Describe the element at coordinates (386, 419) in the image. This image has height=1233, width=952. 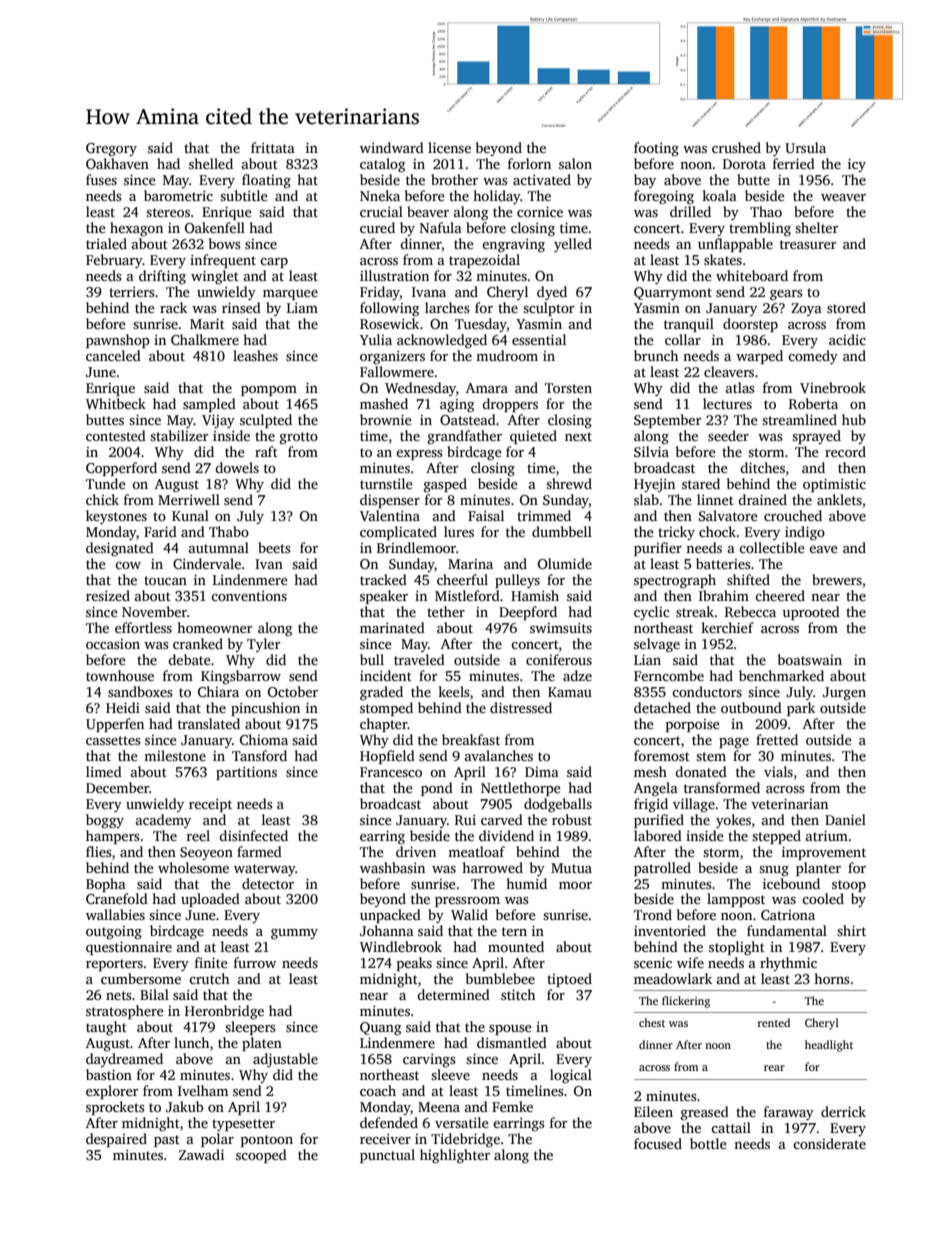
I see `brownie` at that location.
